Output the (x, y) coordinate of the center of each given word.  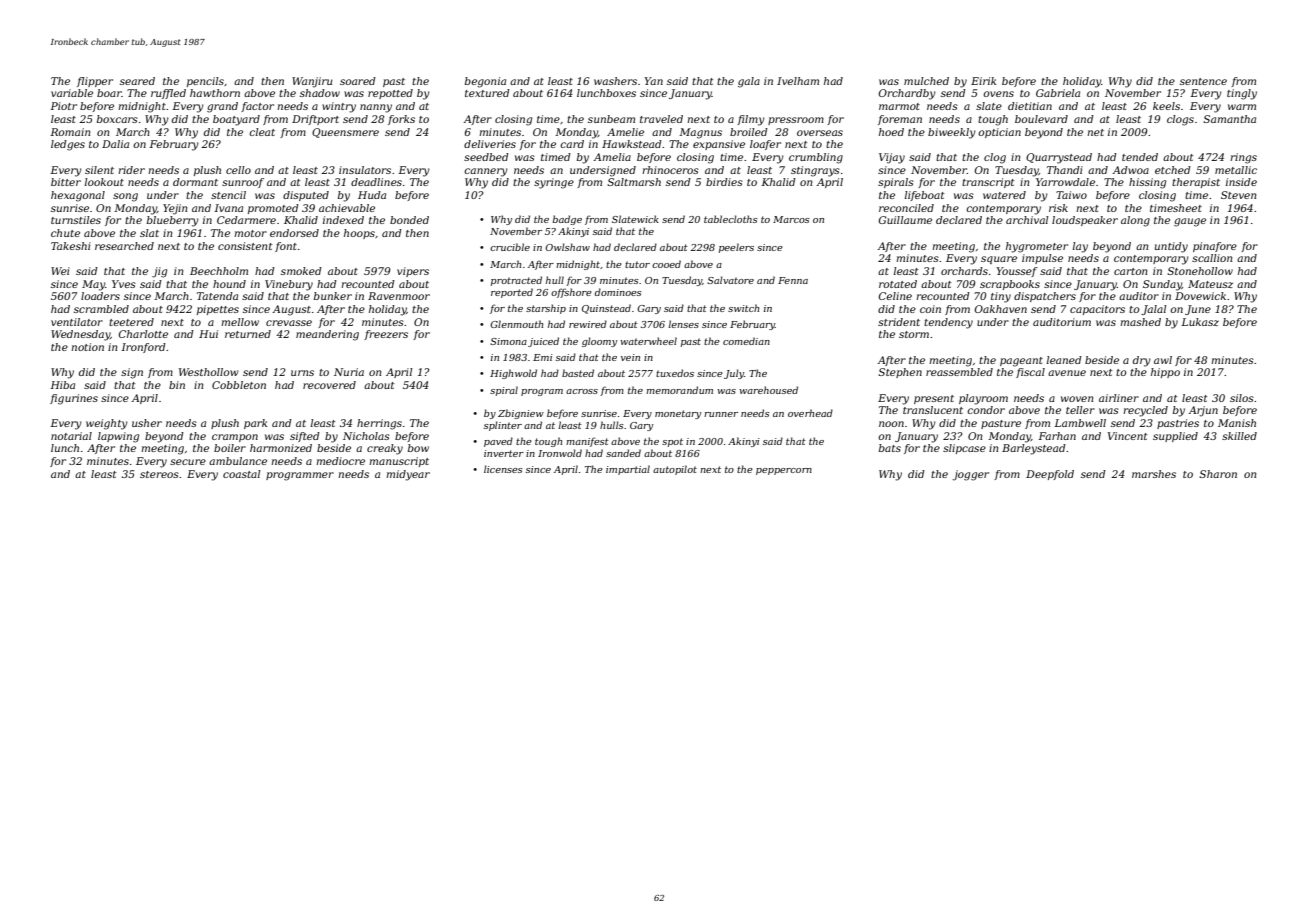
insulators (365, 170)
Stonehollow (1200, 271)
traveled (661, 119)
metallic (1236, 170)
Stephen (900, 373)
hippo (1165, 373)
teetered (131, 322)
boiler (230, 448)
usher (147, 423)
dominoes (618, 292)
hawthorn (215, 93)
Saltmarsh (634, 182)
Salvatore (730, 280)
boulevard (1041, 119)
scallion (1212, 258)
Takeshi (71, 246)
